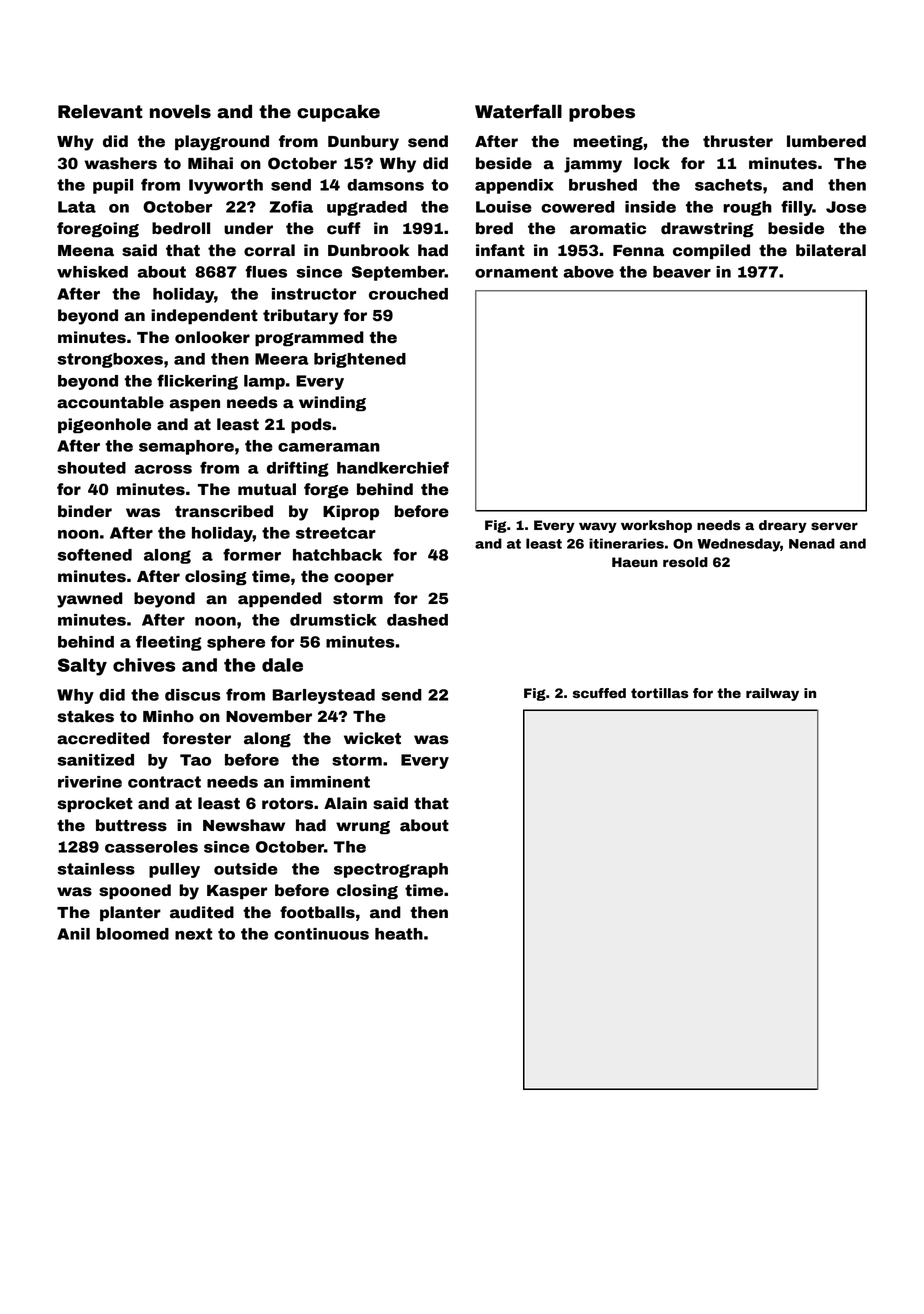 This image has width=924, height=1314. What do you see at coordinates (747, 208) in the image?
I see `rough` at bounding box center [747, 208].
